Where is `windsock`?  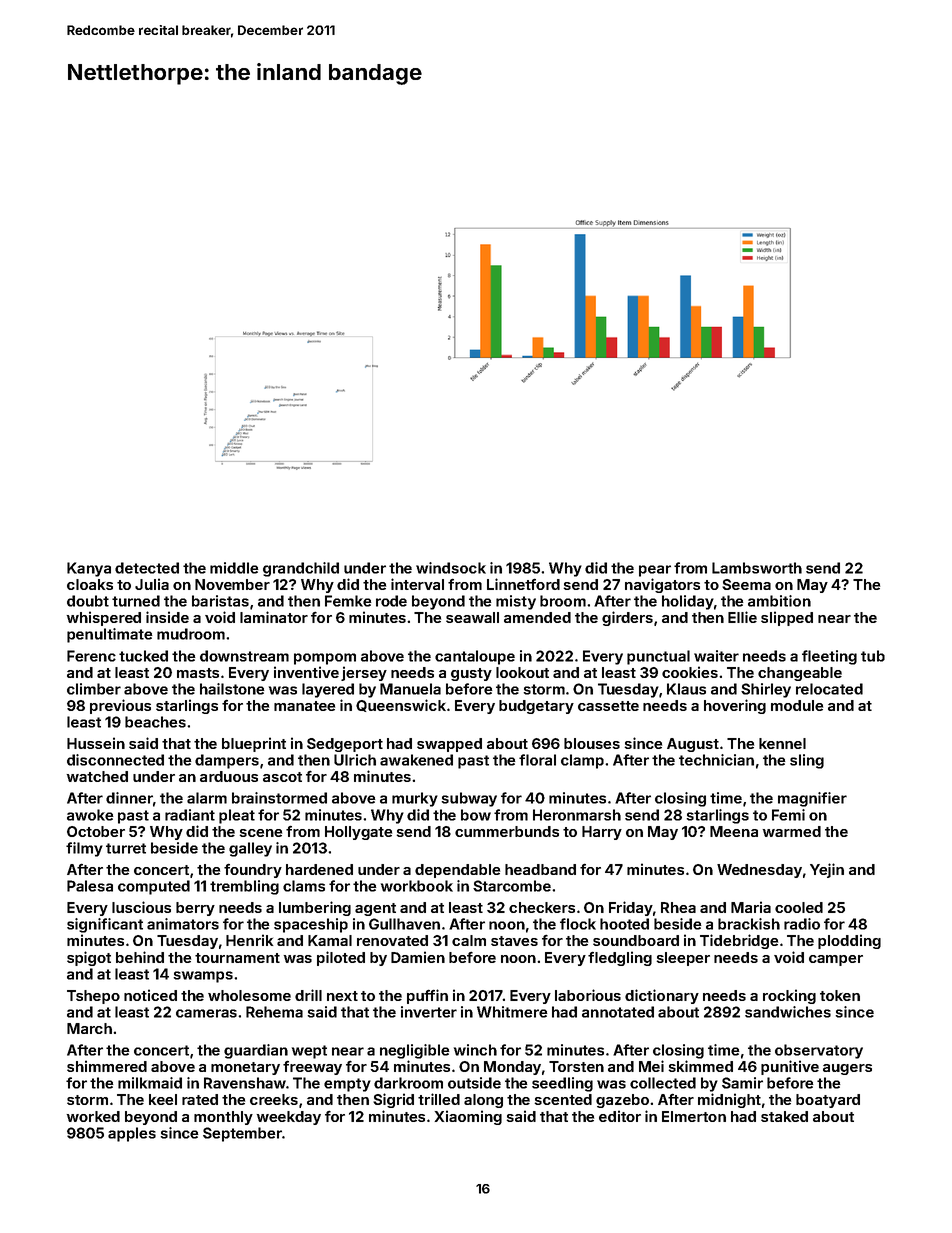 windsock is located at coordinates (451, 568).
